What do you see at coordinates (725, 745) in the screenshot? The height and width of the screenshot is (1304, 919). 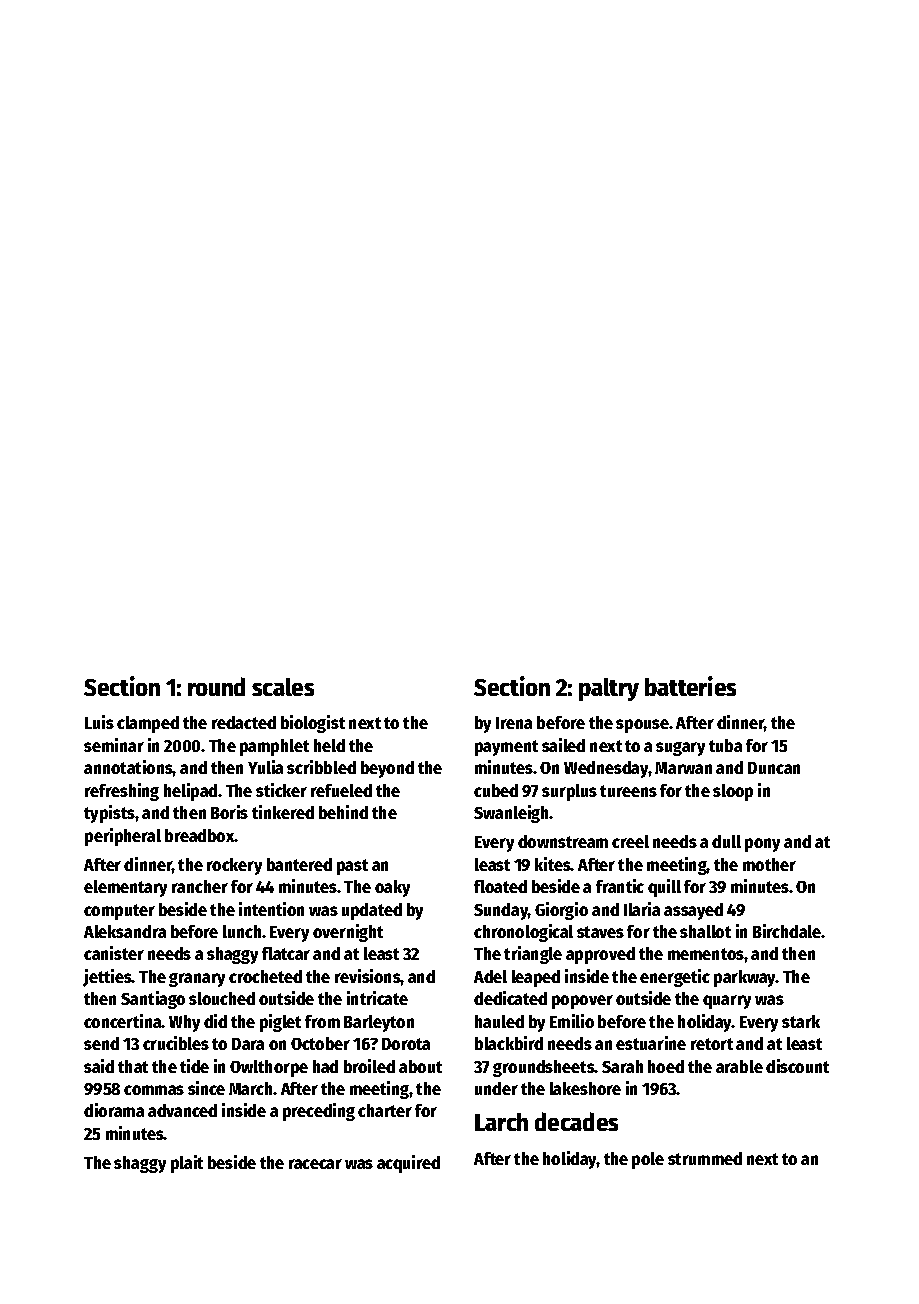 I see `tuba` at bounding box center [725, 745].
